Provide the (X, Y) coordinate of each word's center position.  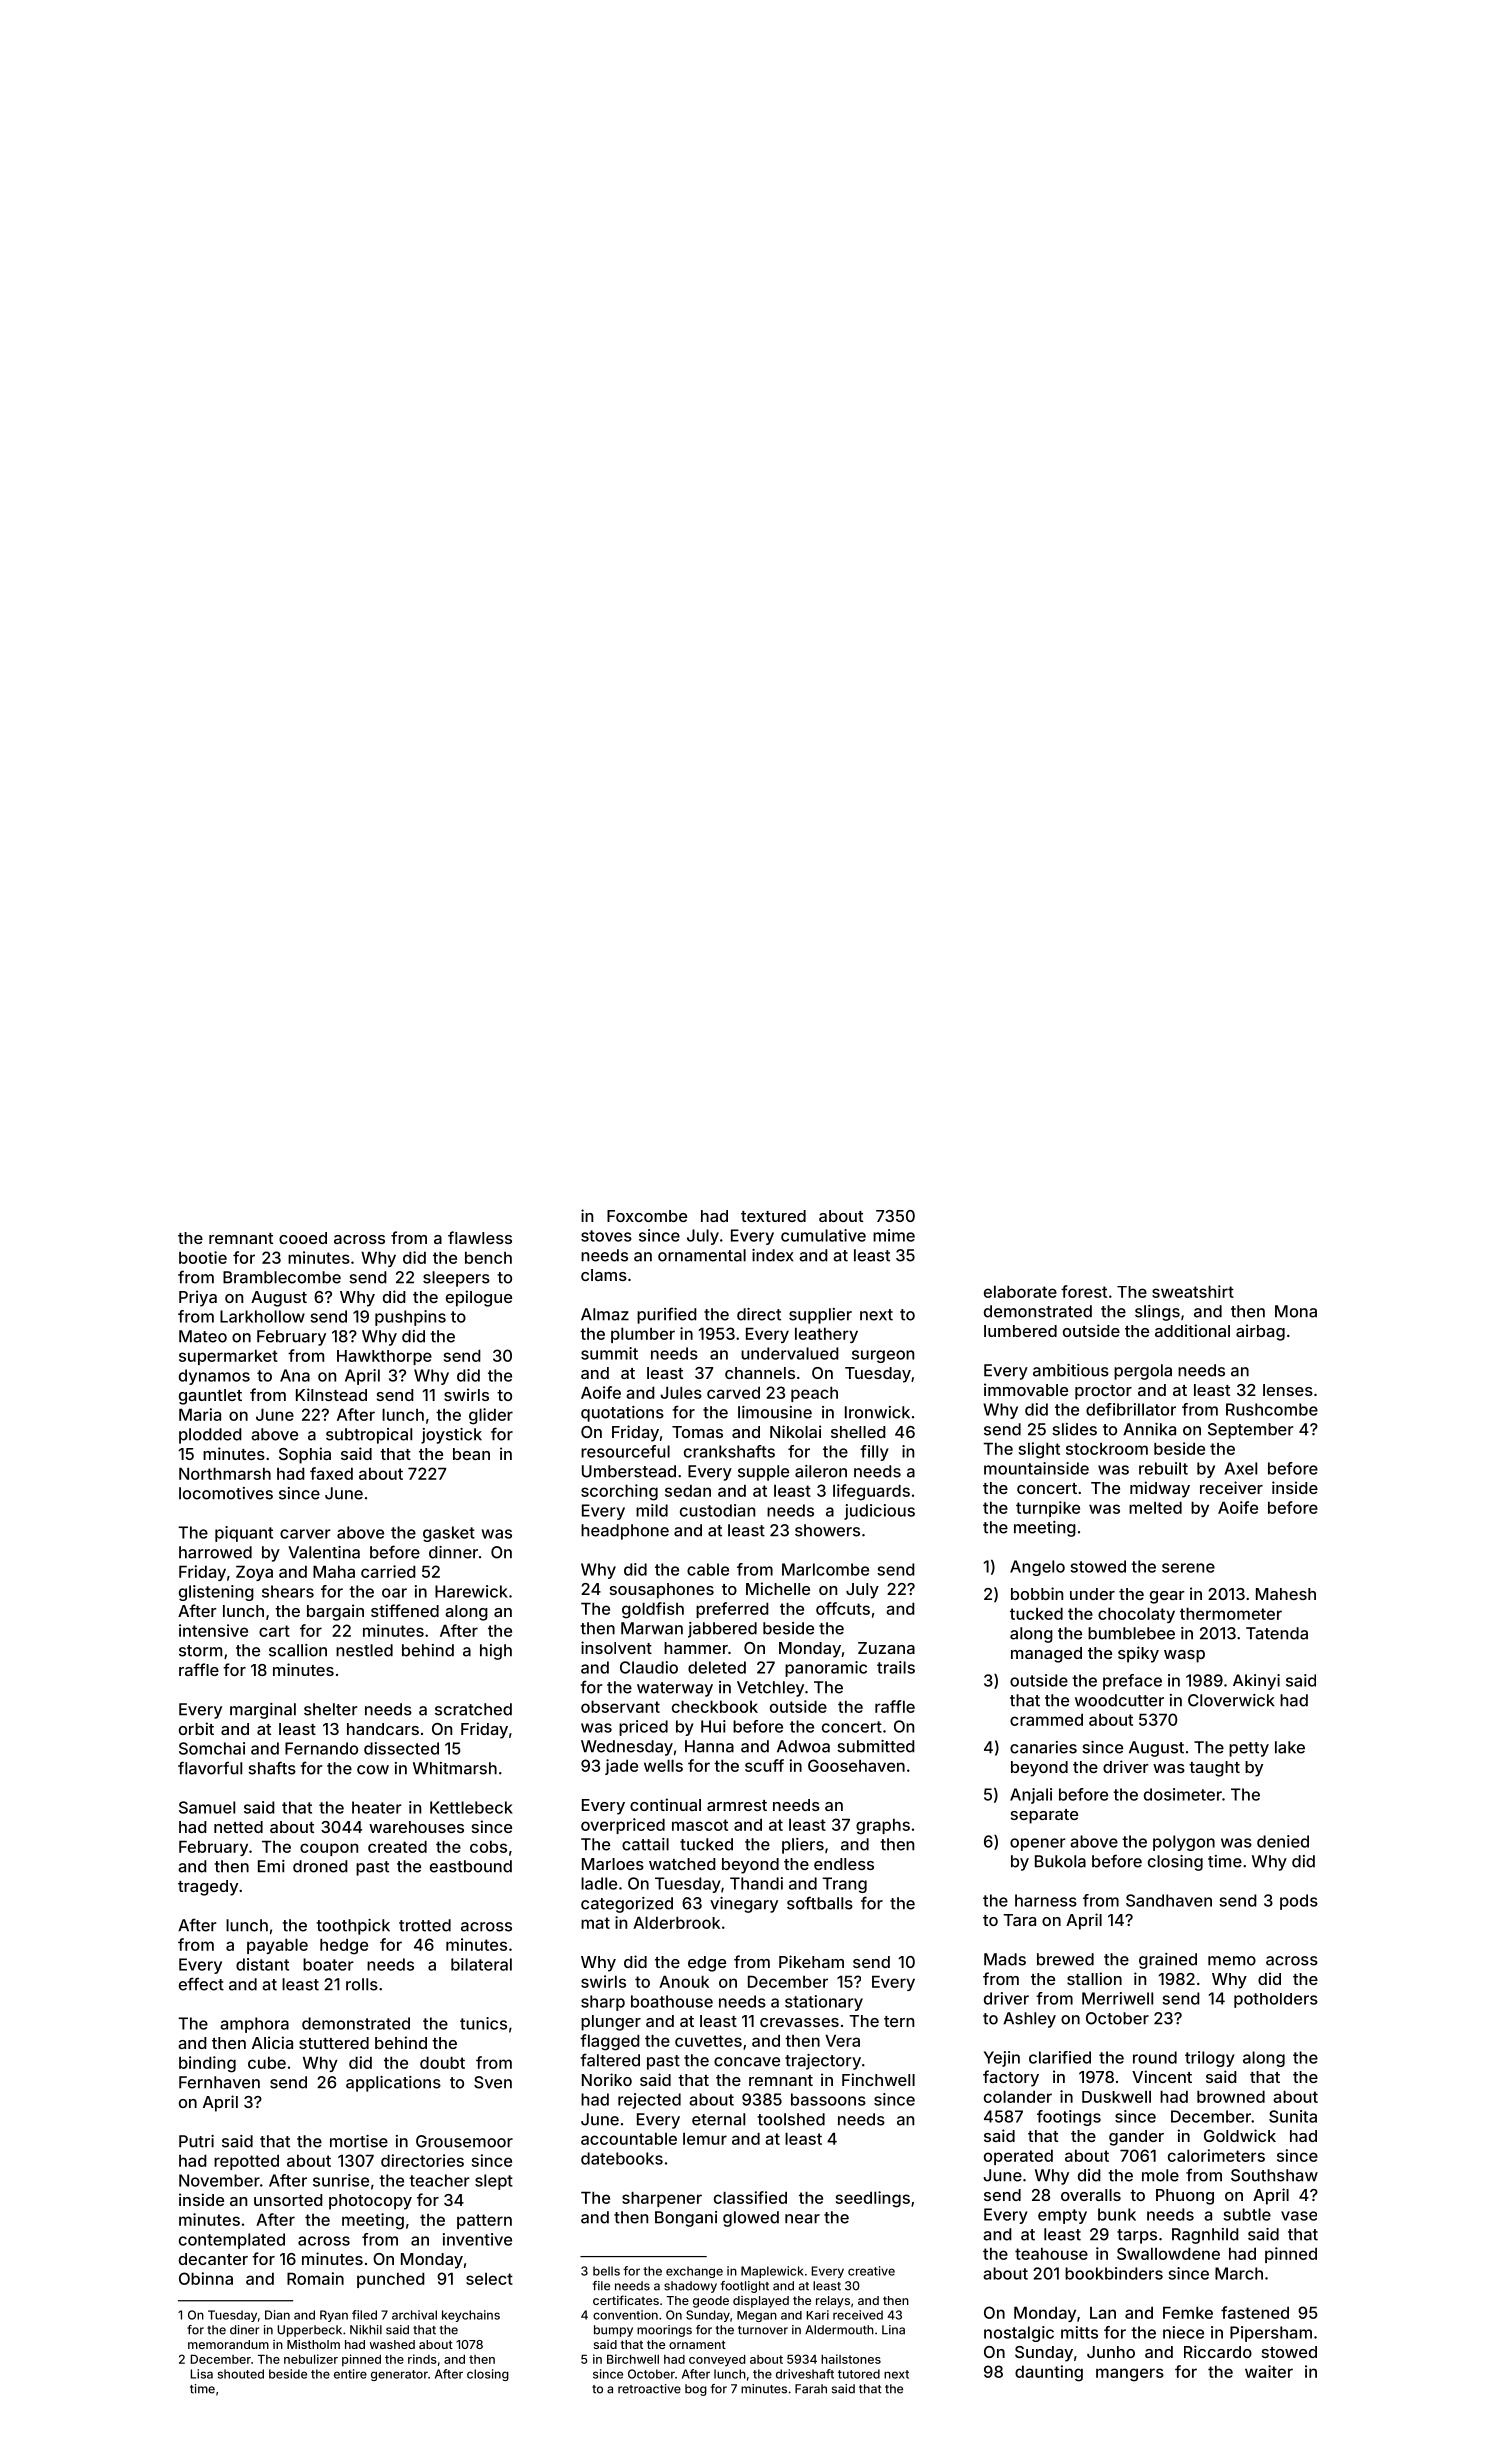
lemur (705, 2139)
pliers (803, 1846)
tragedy (208, 1888)
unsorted (288, 2200)
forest (1084, 1291)
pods (1299, 1902)
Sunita (1293, 2116)
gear (1167, 1597)
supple (763, 1473)
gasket (449, 1534)
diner (244, 2330)
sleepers (456, 1279)
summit (609, 1353)
